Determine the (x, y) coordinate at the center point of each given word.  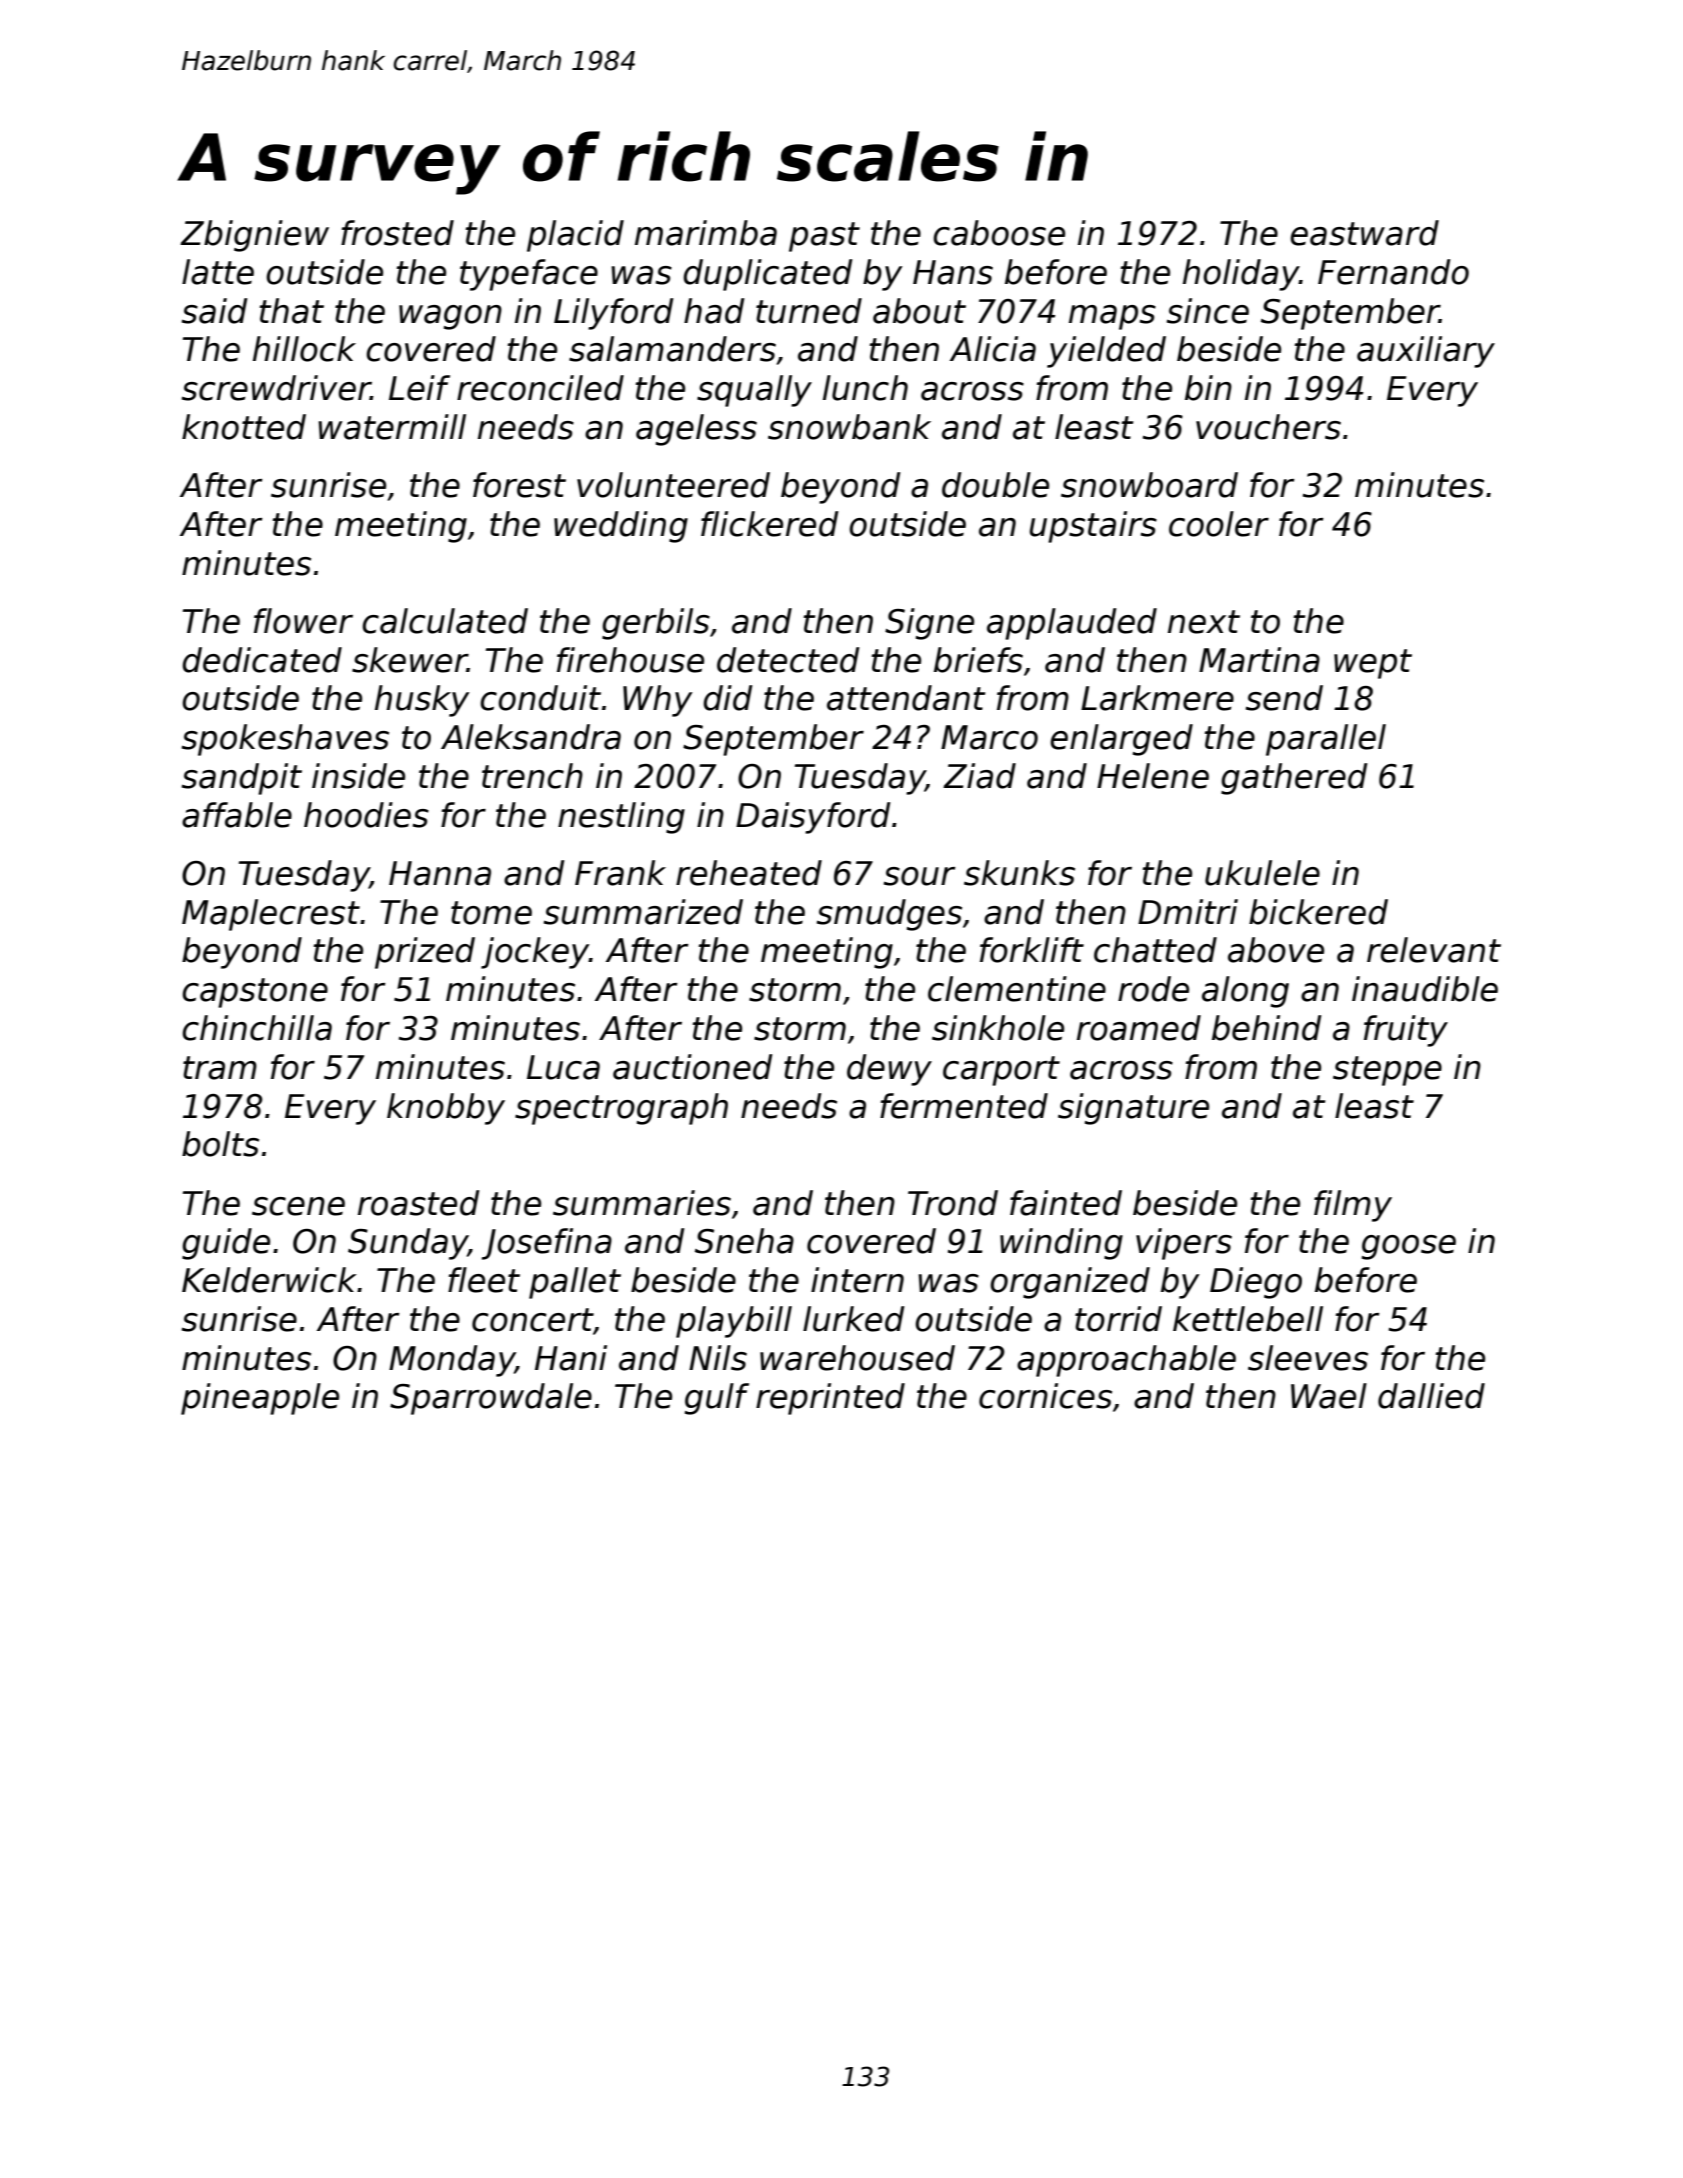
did (727, 698)
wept (1373, 664)
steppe (1387, 1071)
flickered (769, 524)
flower (303, 621)
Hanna (440, 873)
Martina (1259, 660)
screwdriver (276, 388)
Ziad (979, 776)
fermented (964, 1106)
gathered (1294, 779)
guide (226, 1244)
